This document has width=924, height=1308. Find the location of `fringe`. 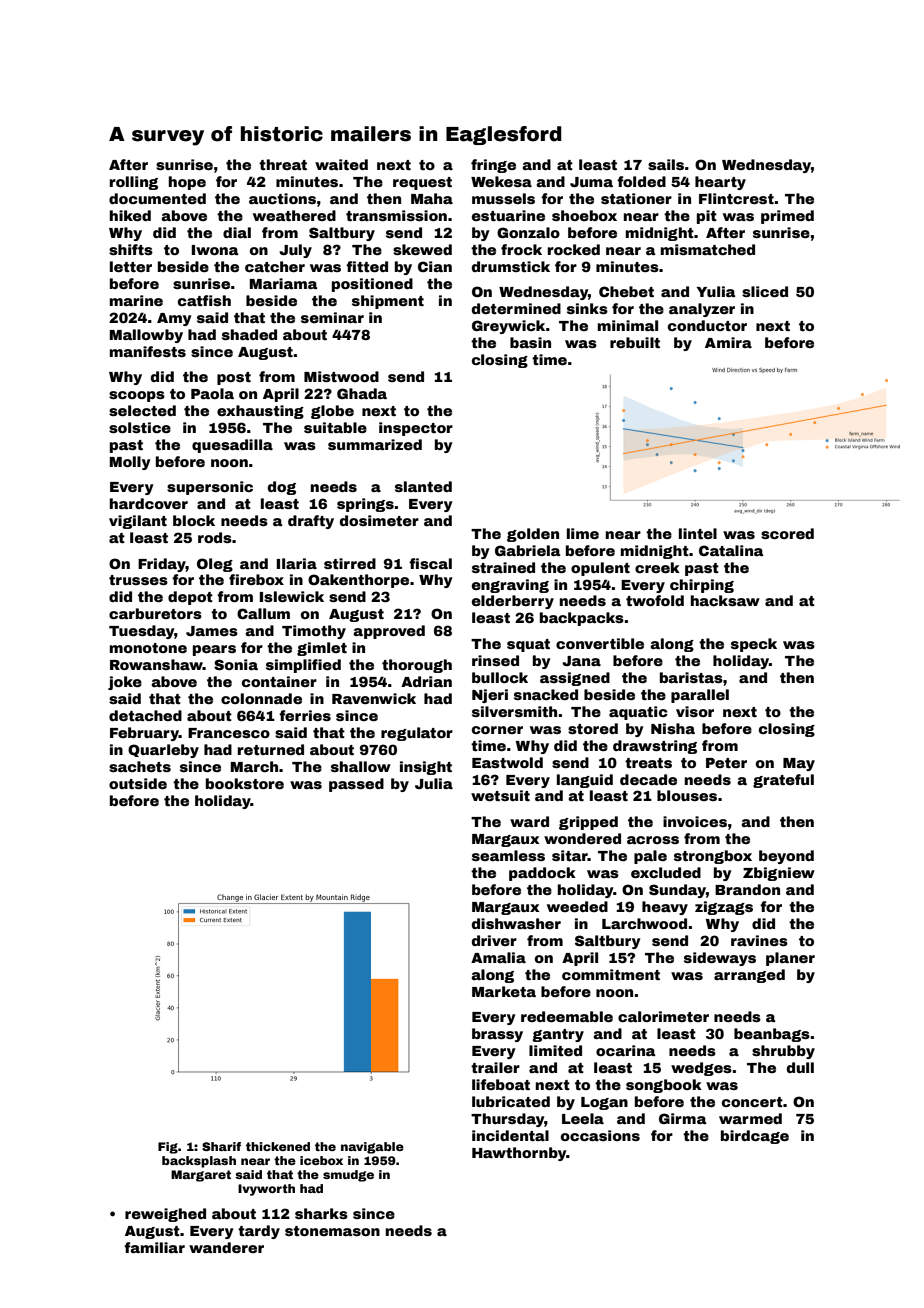

fringe is located at coordinates (493, 166).
